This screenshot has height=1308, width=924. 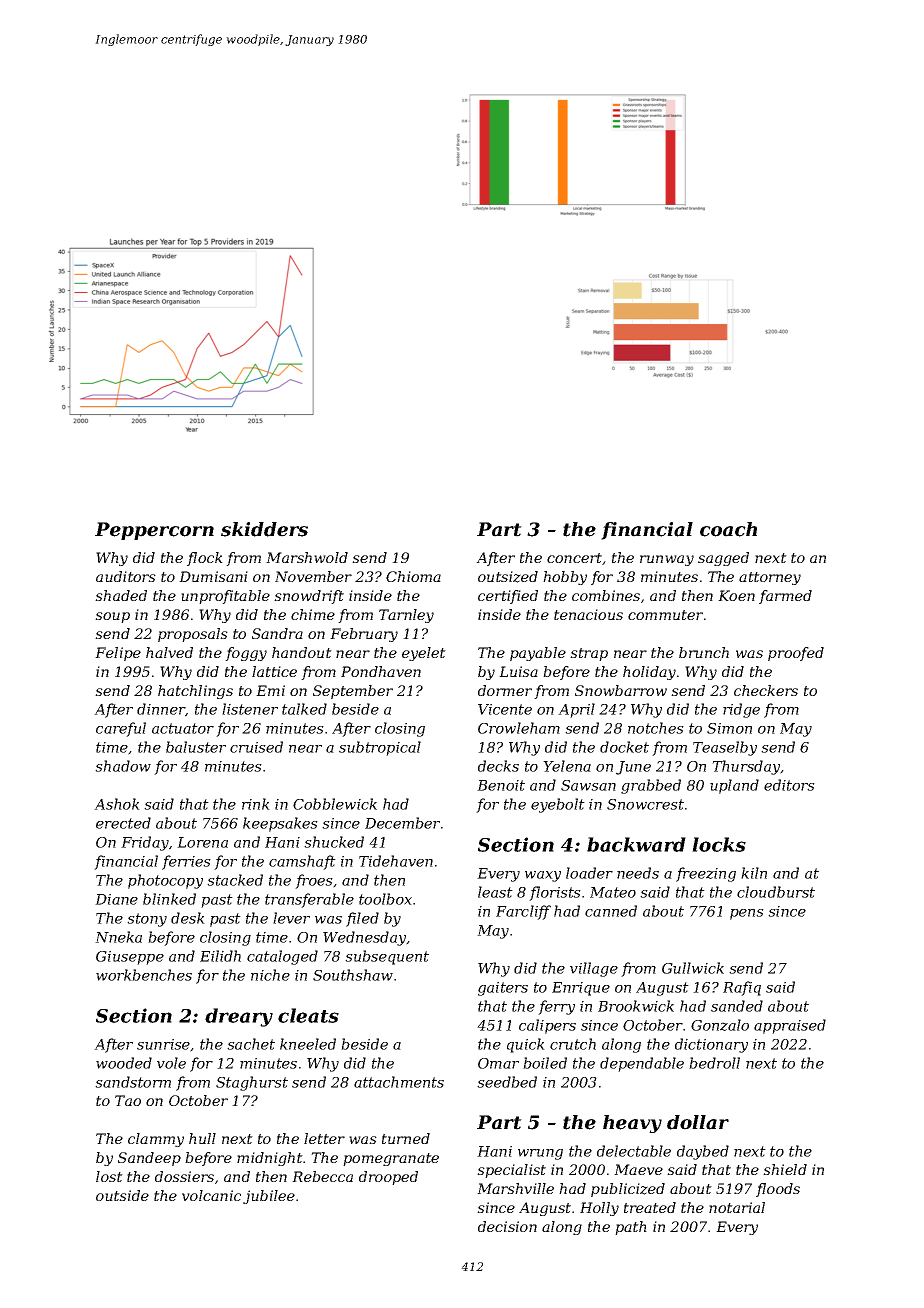 I want to click on pomegranate, so click(x=391, y=1159).
